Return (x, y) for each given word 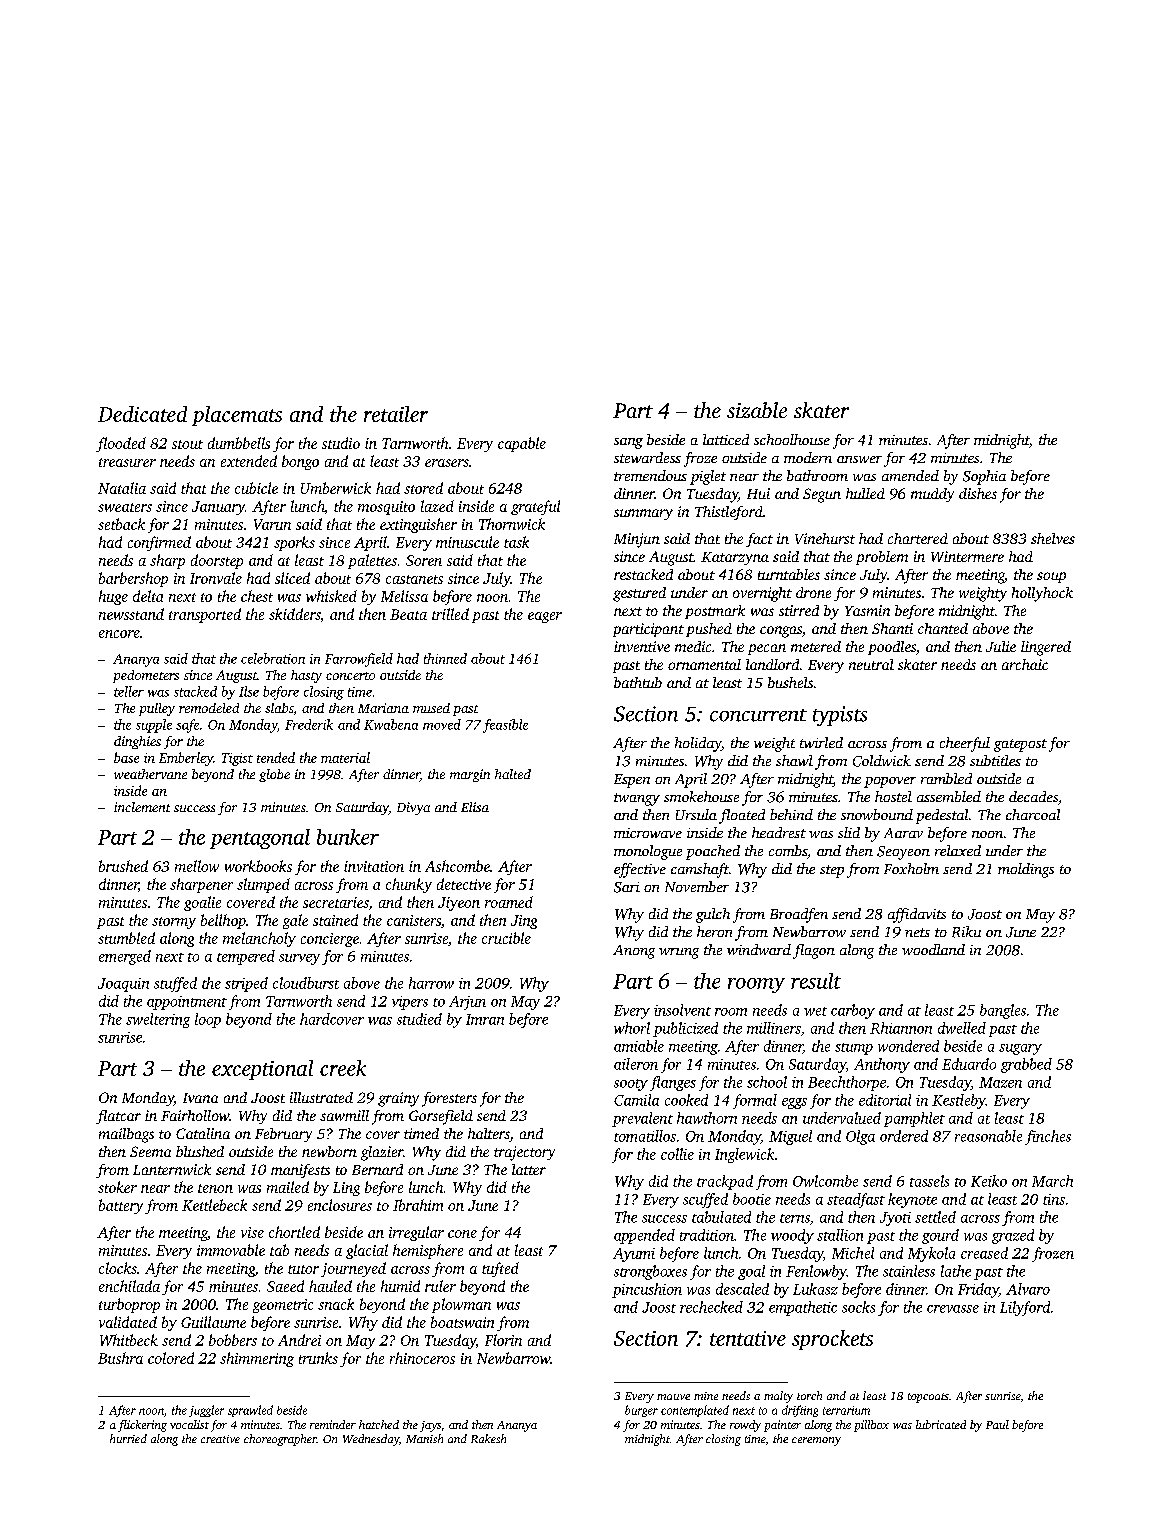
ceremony (816, 1441)
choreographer (280, 1440)
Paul (997, 1424)
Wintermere (967, 556)
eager (545, 617)
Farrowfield (359, 660)
